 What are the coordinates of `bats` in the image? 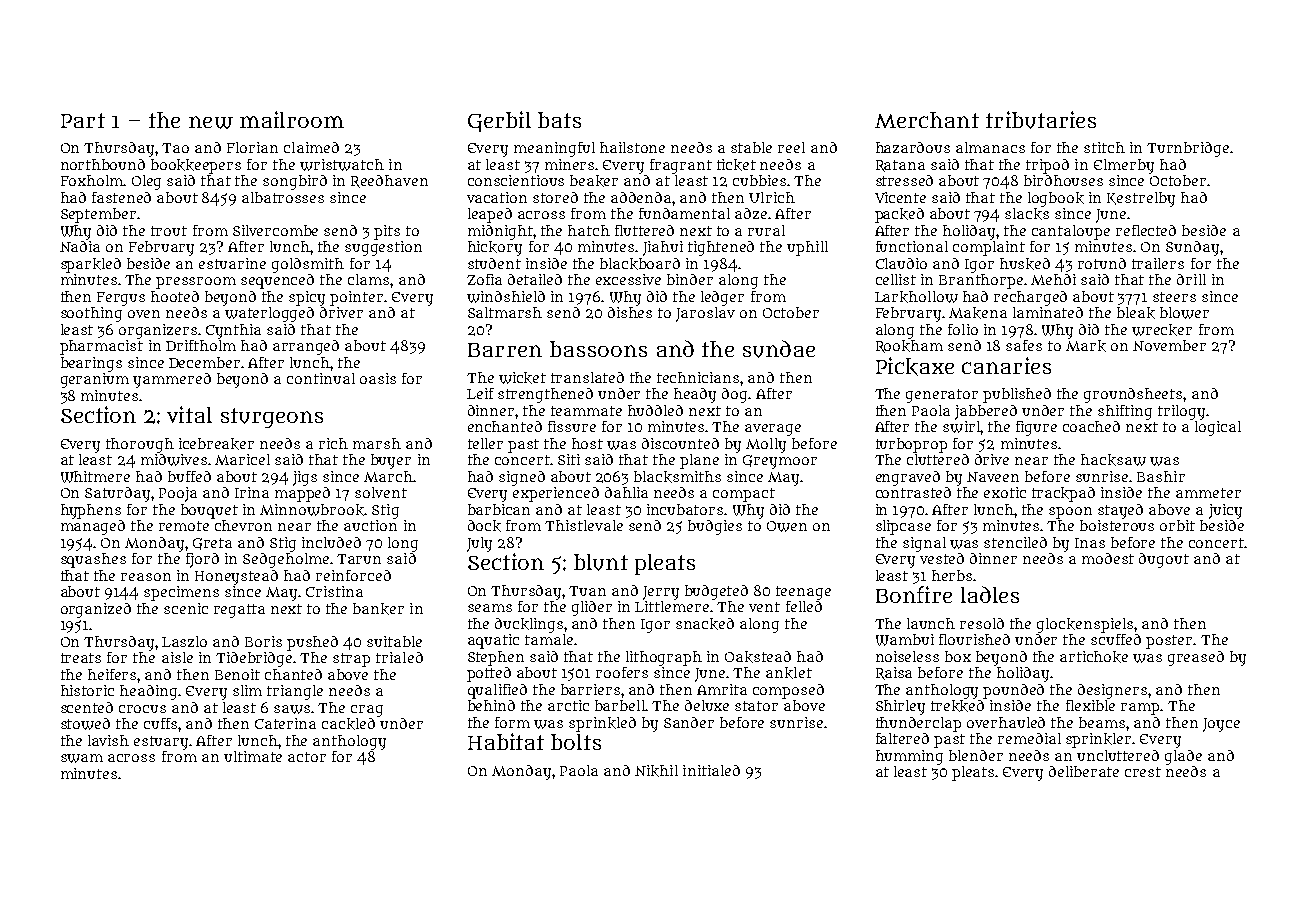 It's located at (559, 120).
